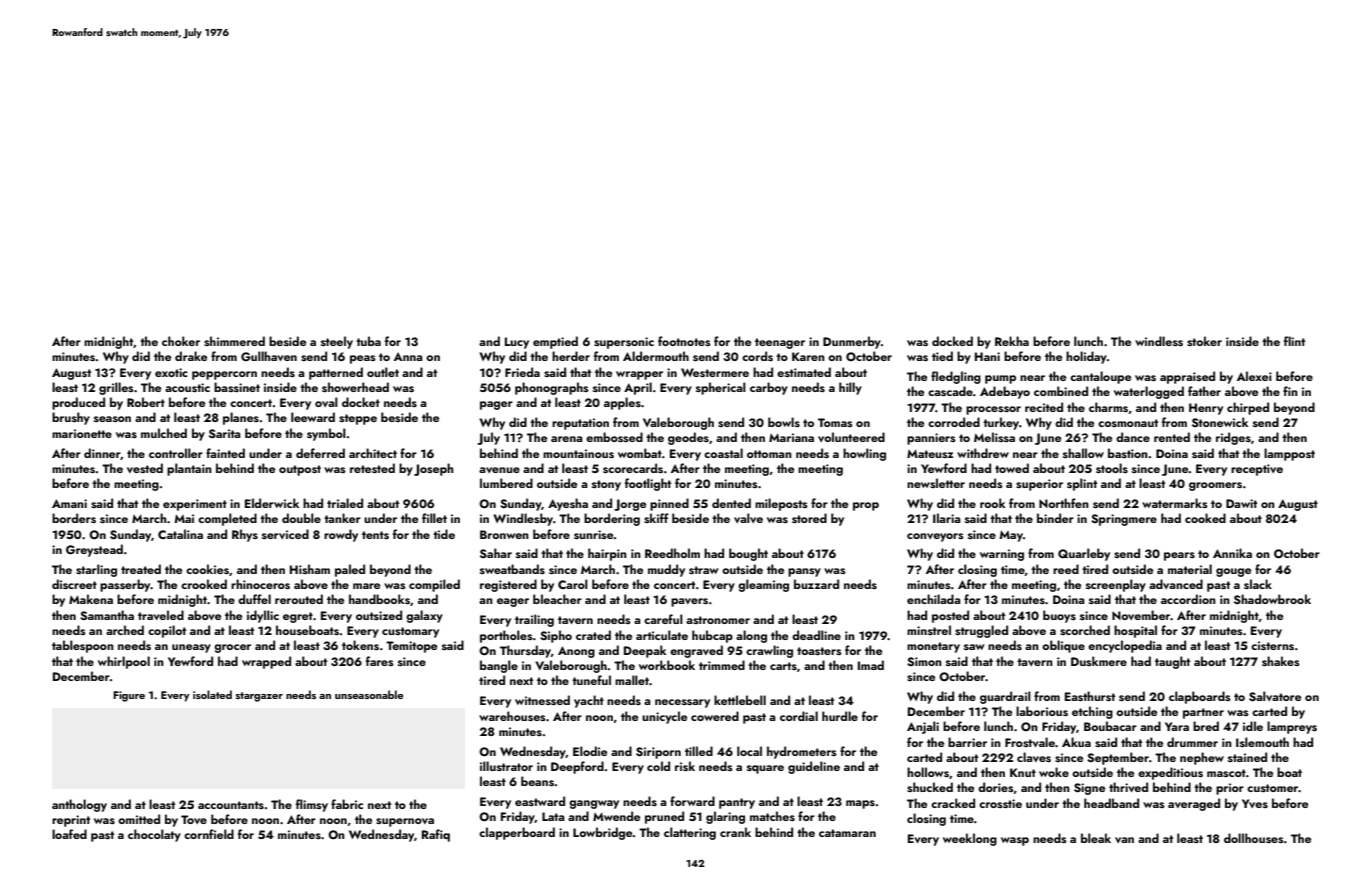 The image size is (1372, 887). Describe the element at coordinates (301, 518) in the page. I see `double` at that location.
